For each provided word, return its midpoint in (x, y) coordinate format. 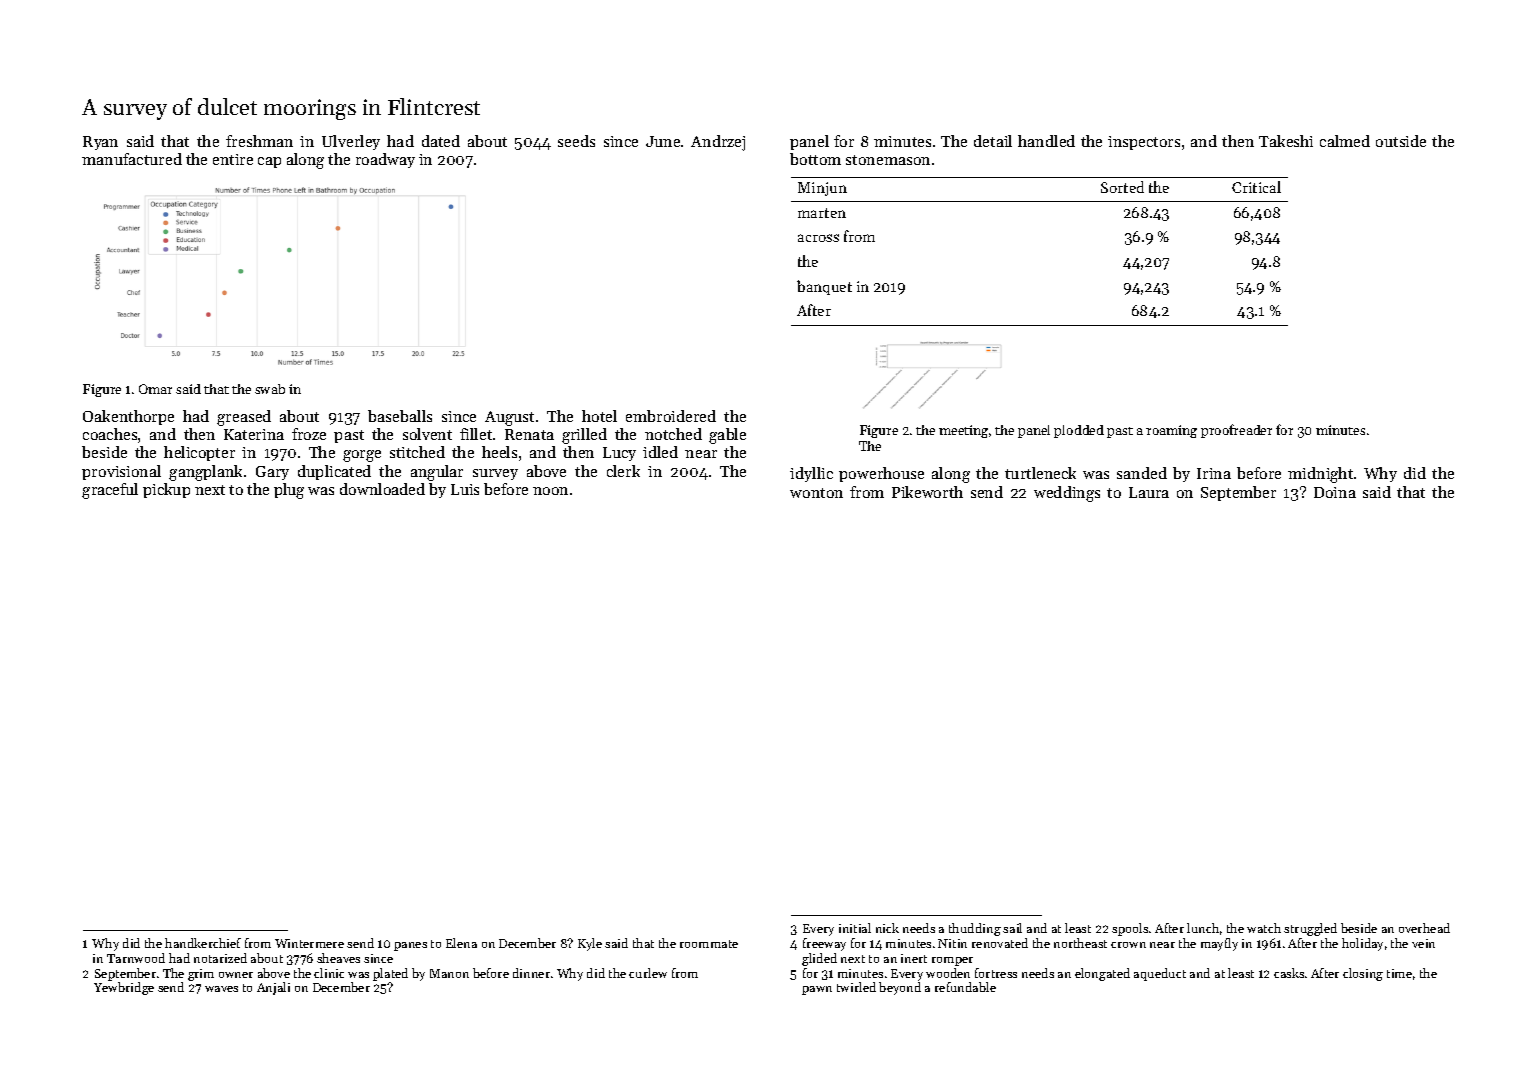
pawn (817, 990)
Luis (465, 489)
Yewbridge (124, 988)
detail (993, 141)
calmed (1345, 141)
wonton (816, 493)
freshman (259, 141)
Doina (1335, 492)
